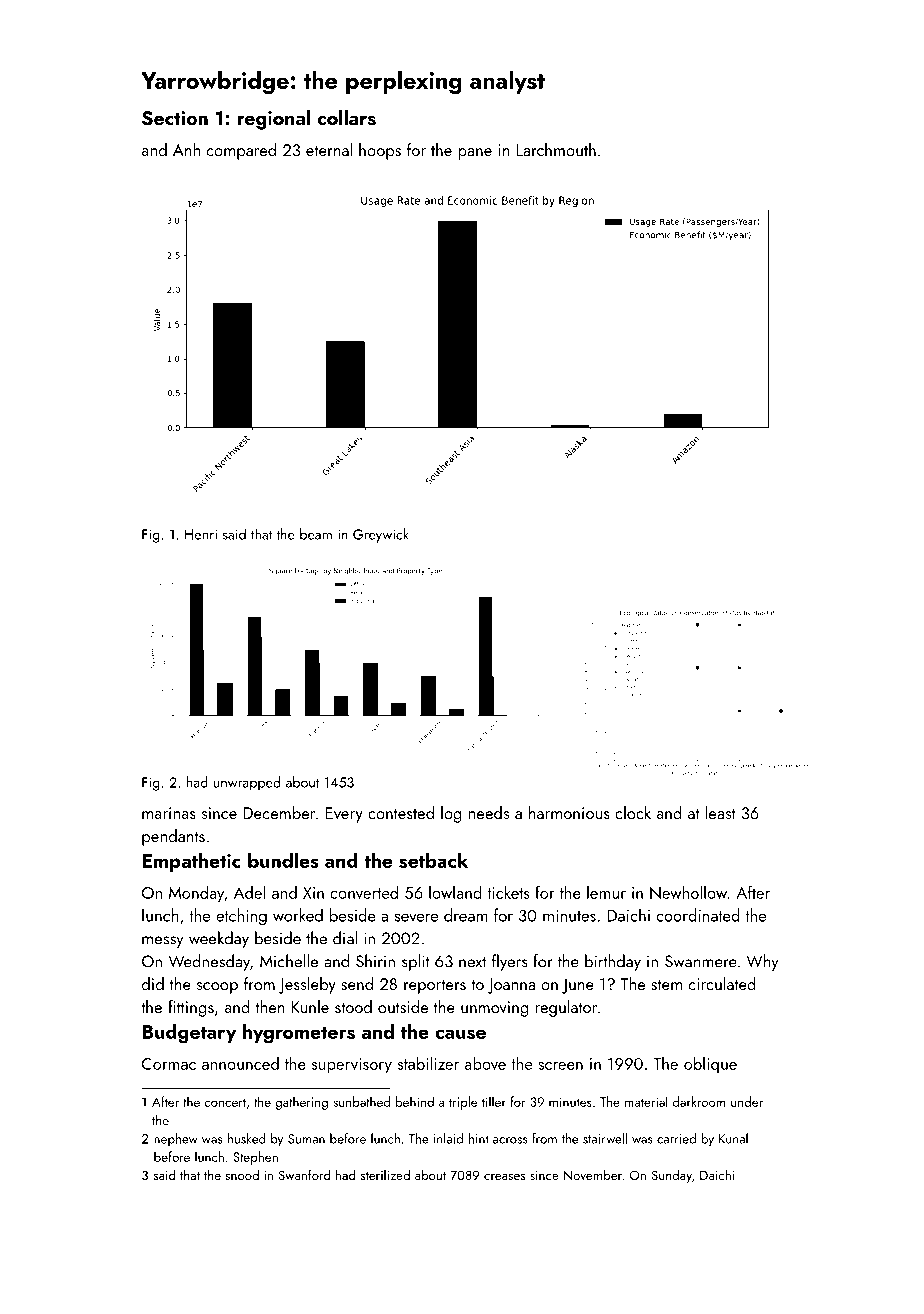 The height and width of the page is (1314, 924). What do you see at coordinates (153, 983) in the page?
I see `did` at bounding box center [153, 983].
